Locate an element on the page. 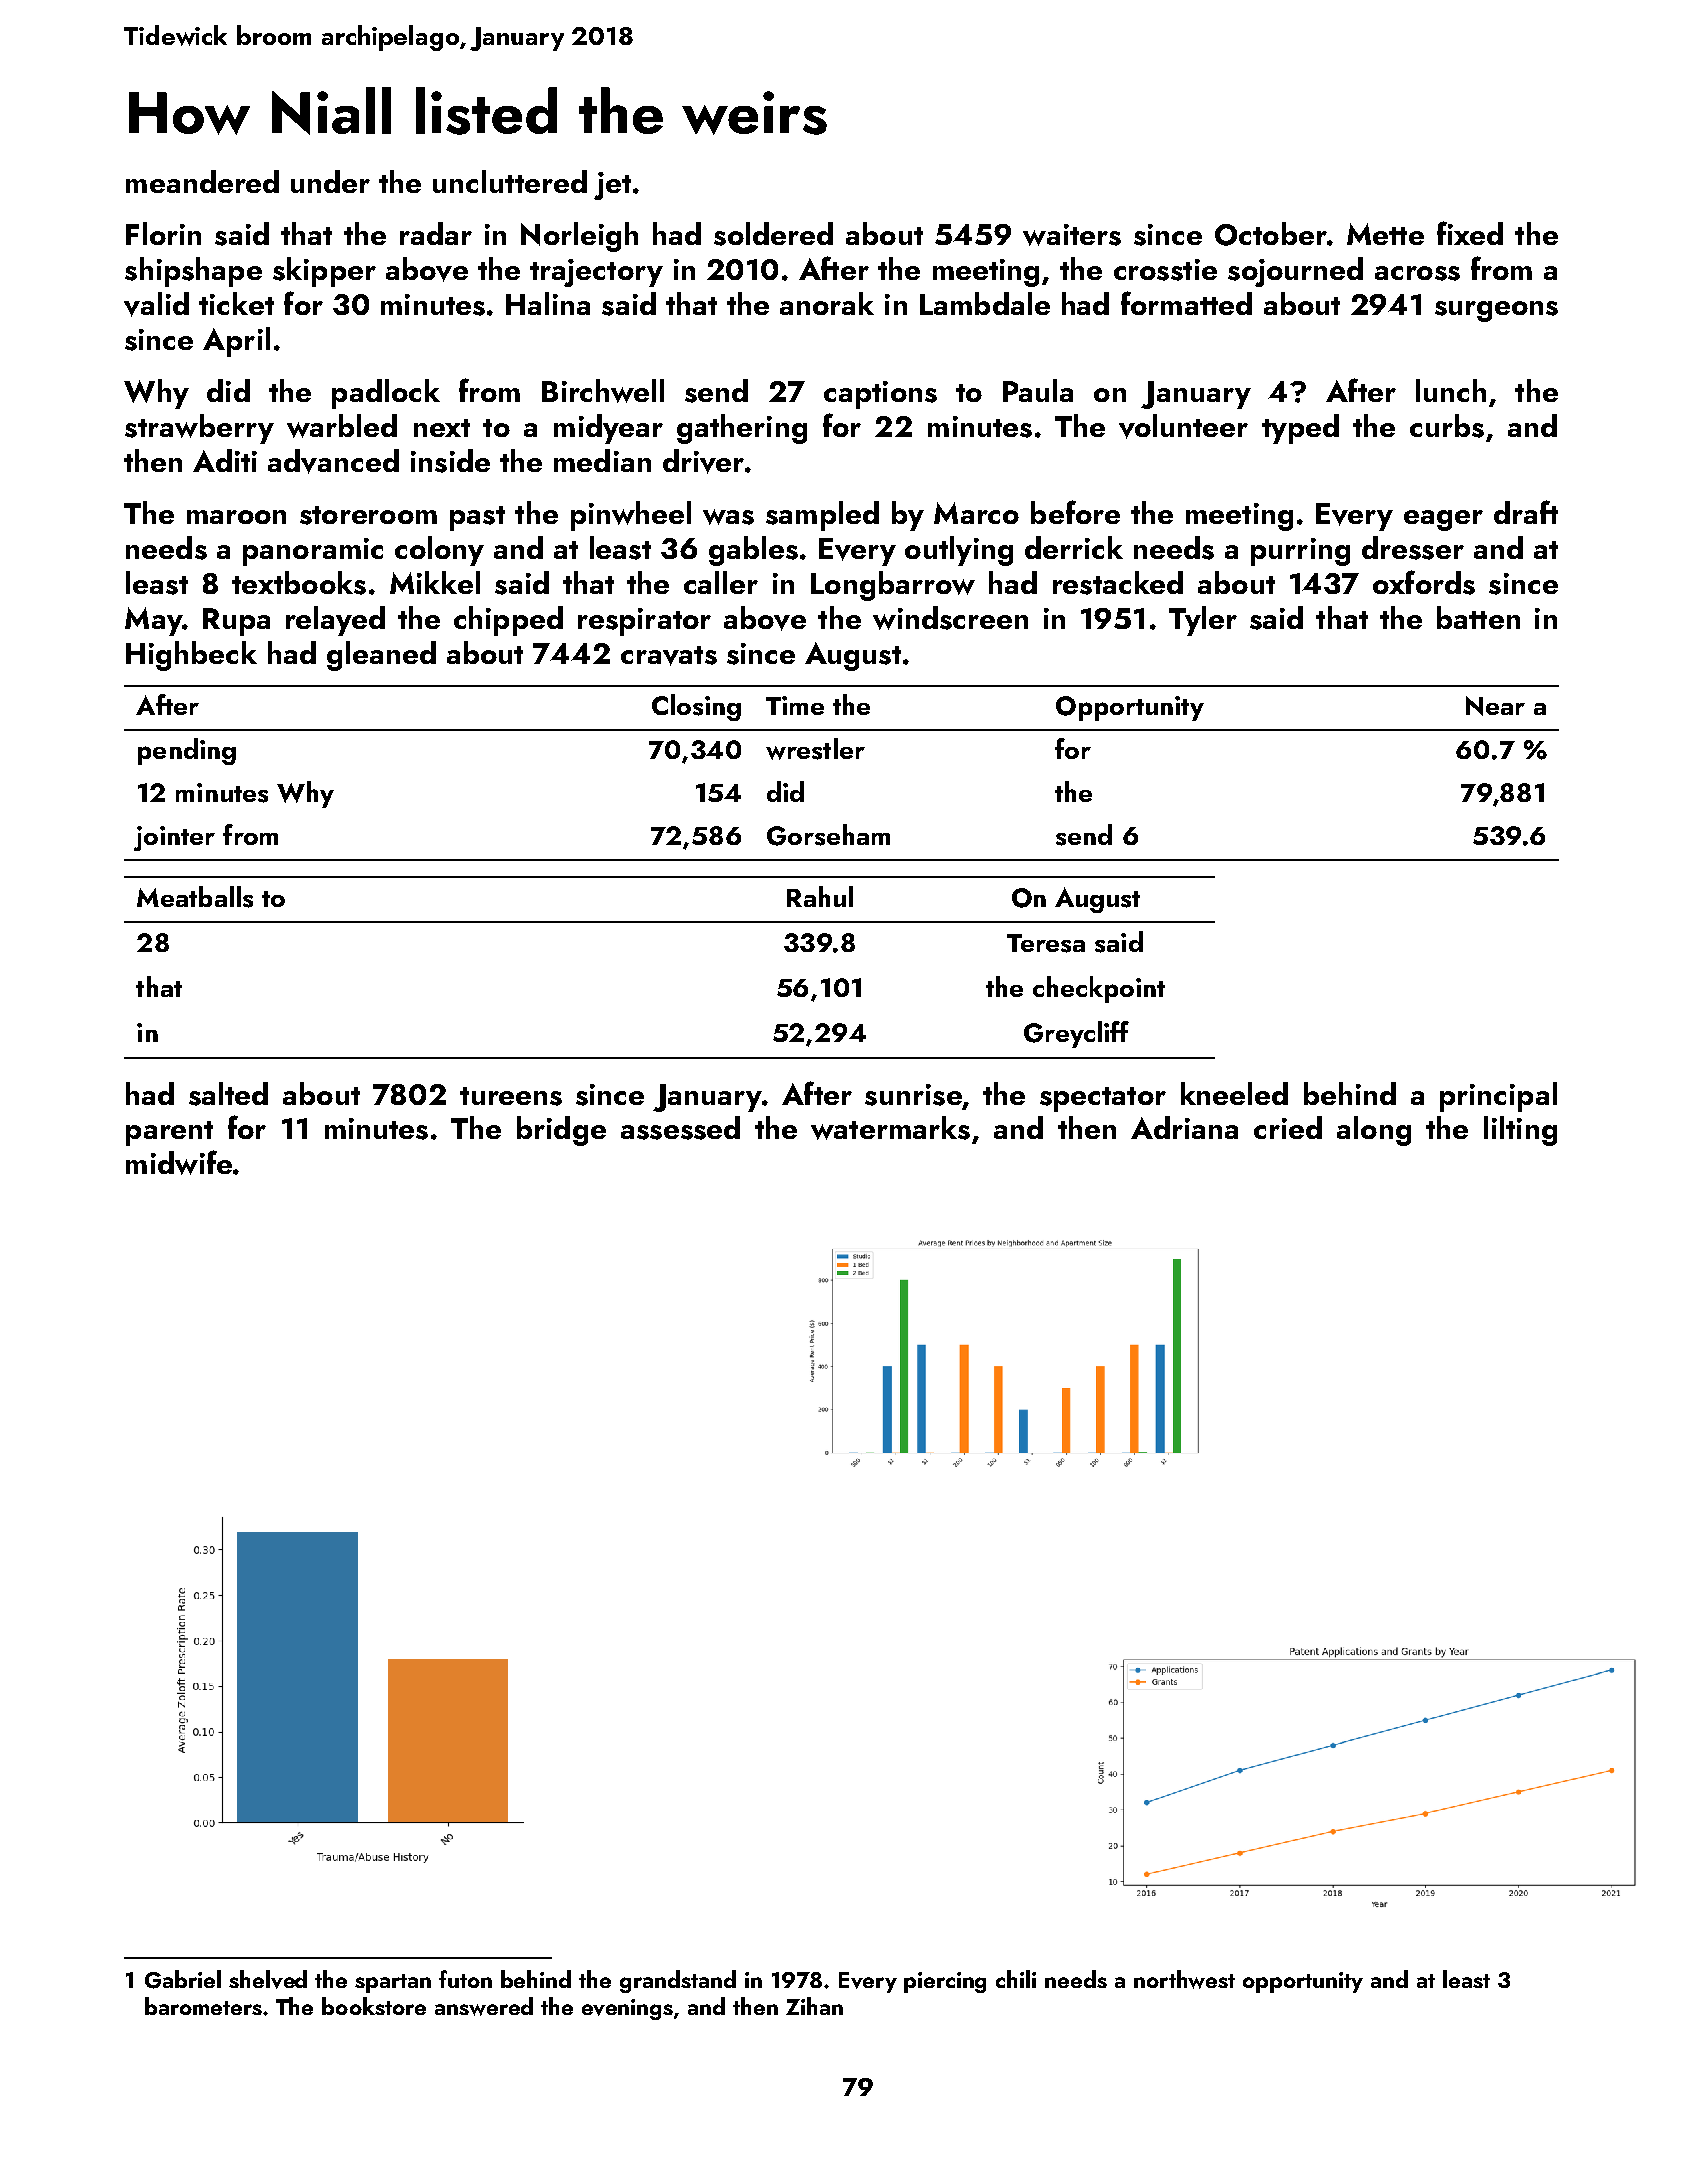  valid is located at coordinates (156, 304).
